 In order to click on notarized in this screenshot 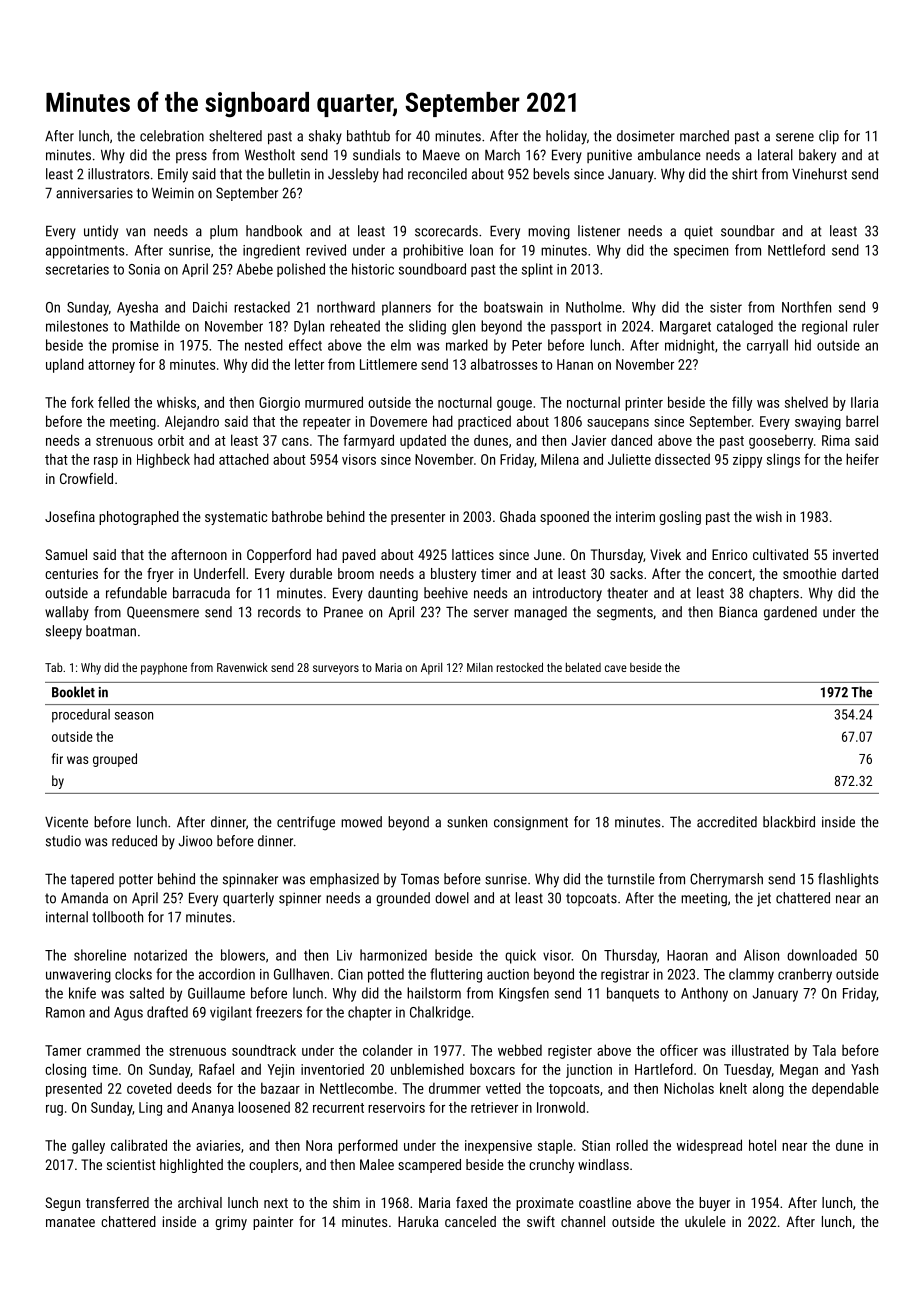, I will do `click(160, 955)`.
